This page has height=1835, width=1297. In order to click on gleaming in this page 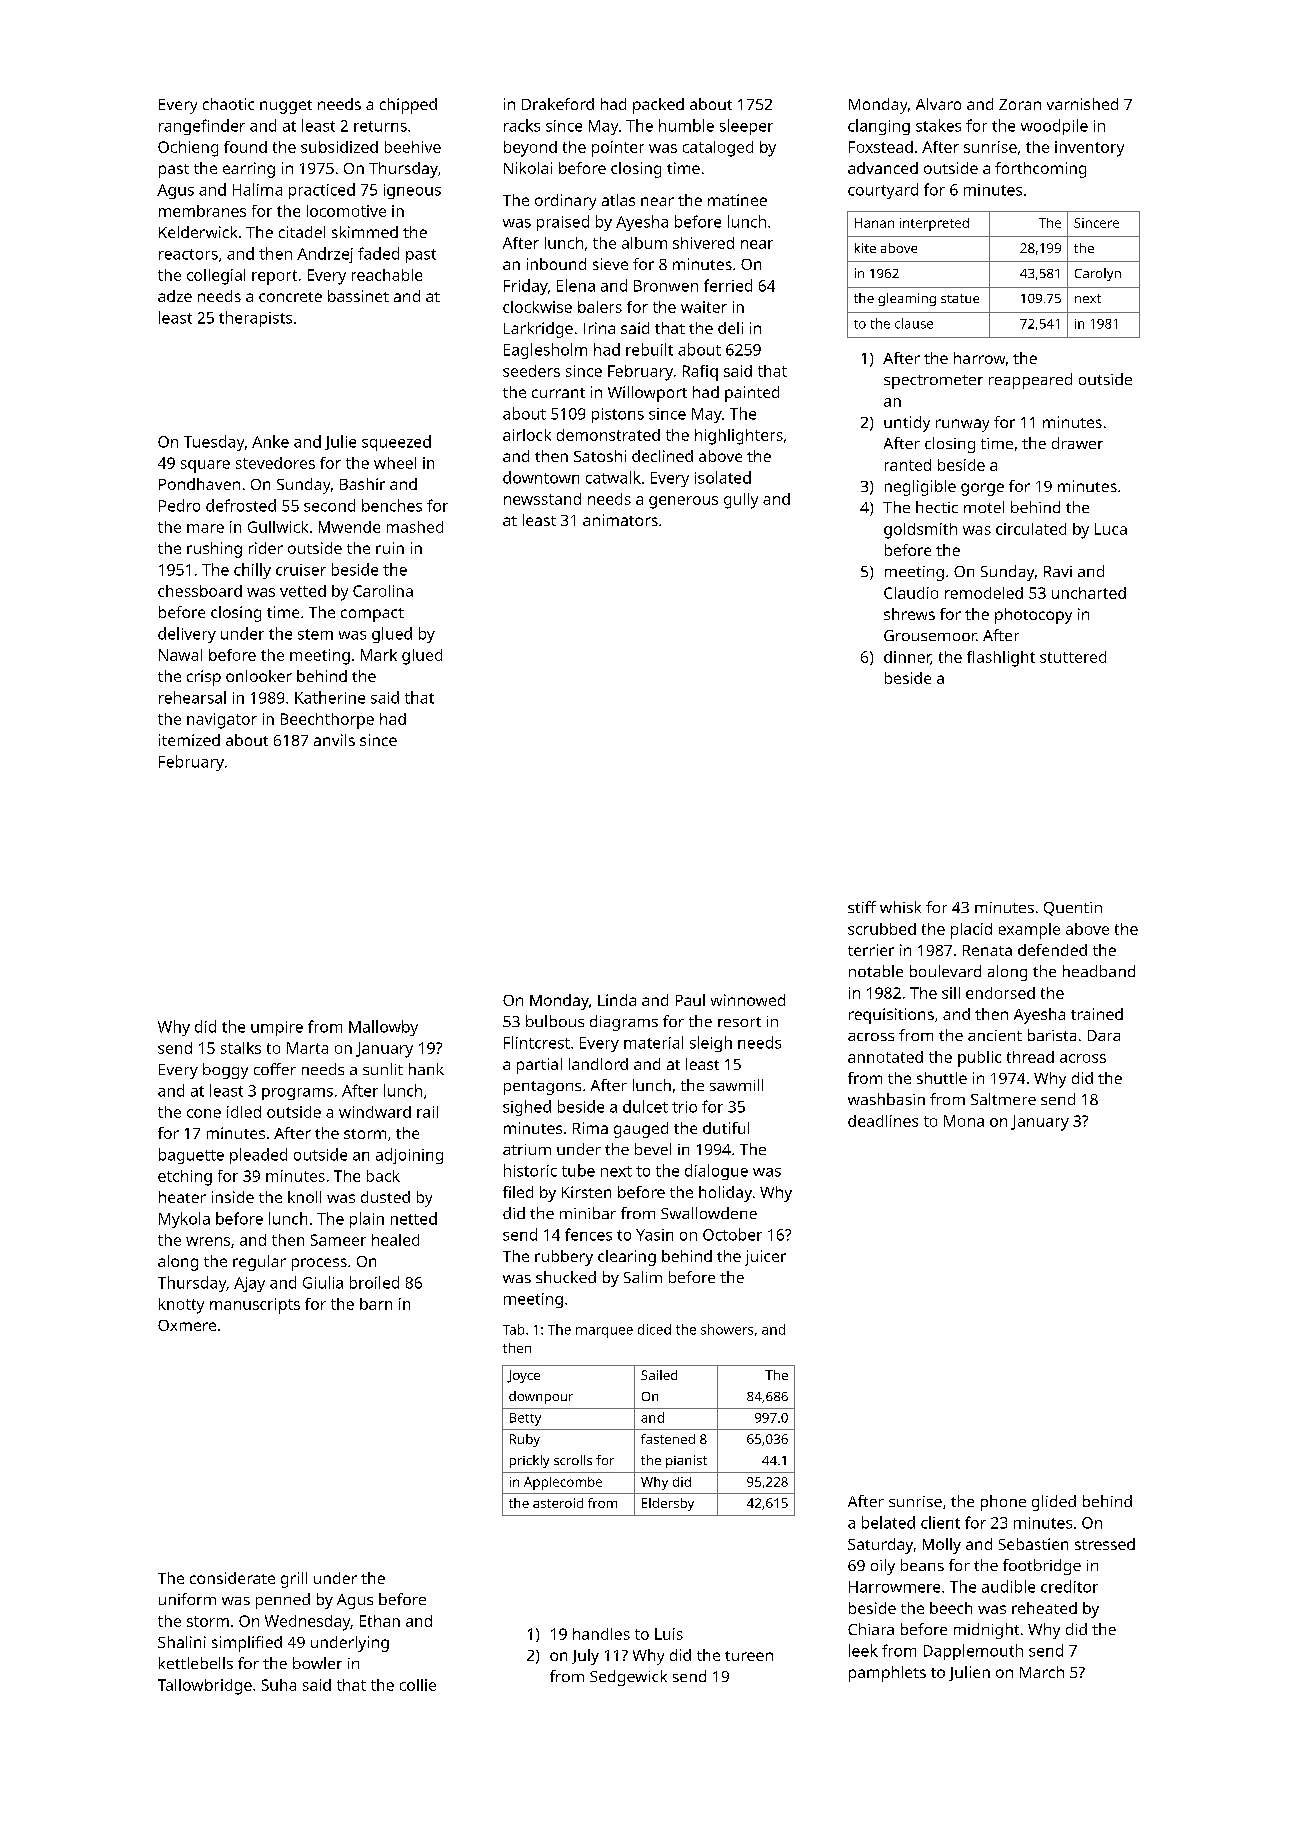, I will do `click(907, 299)`.
